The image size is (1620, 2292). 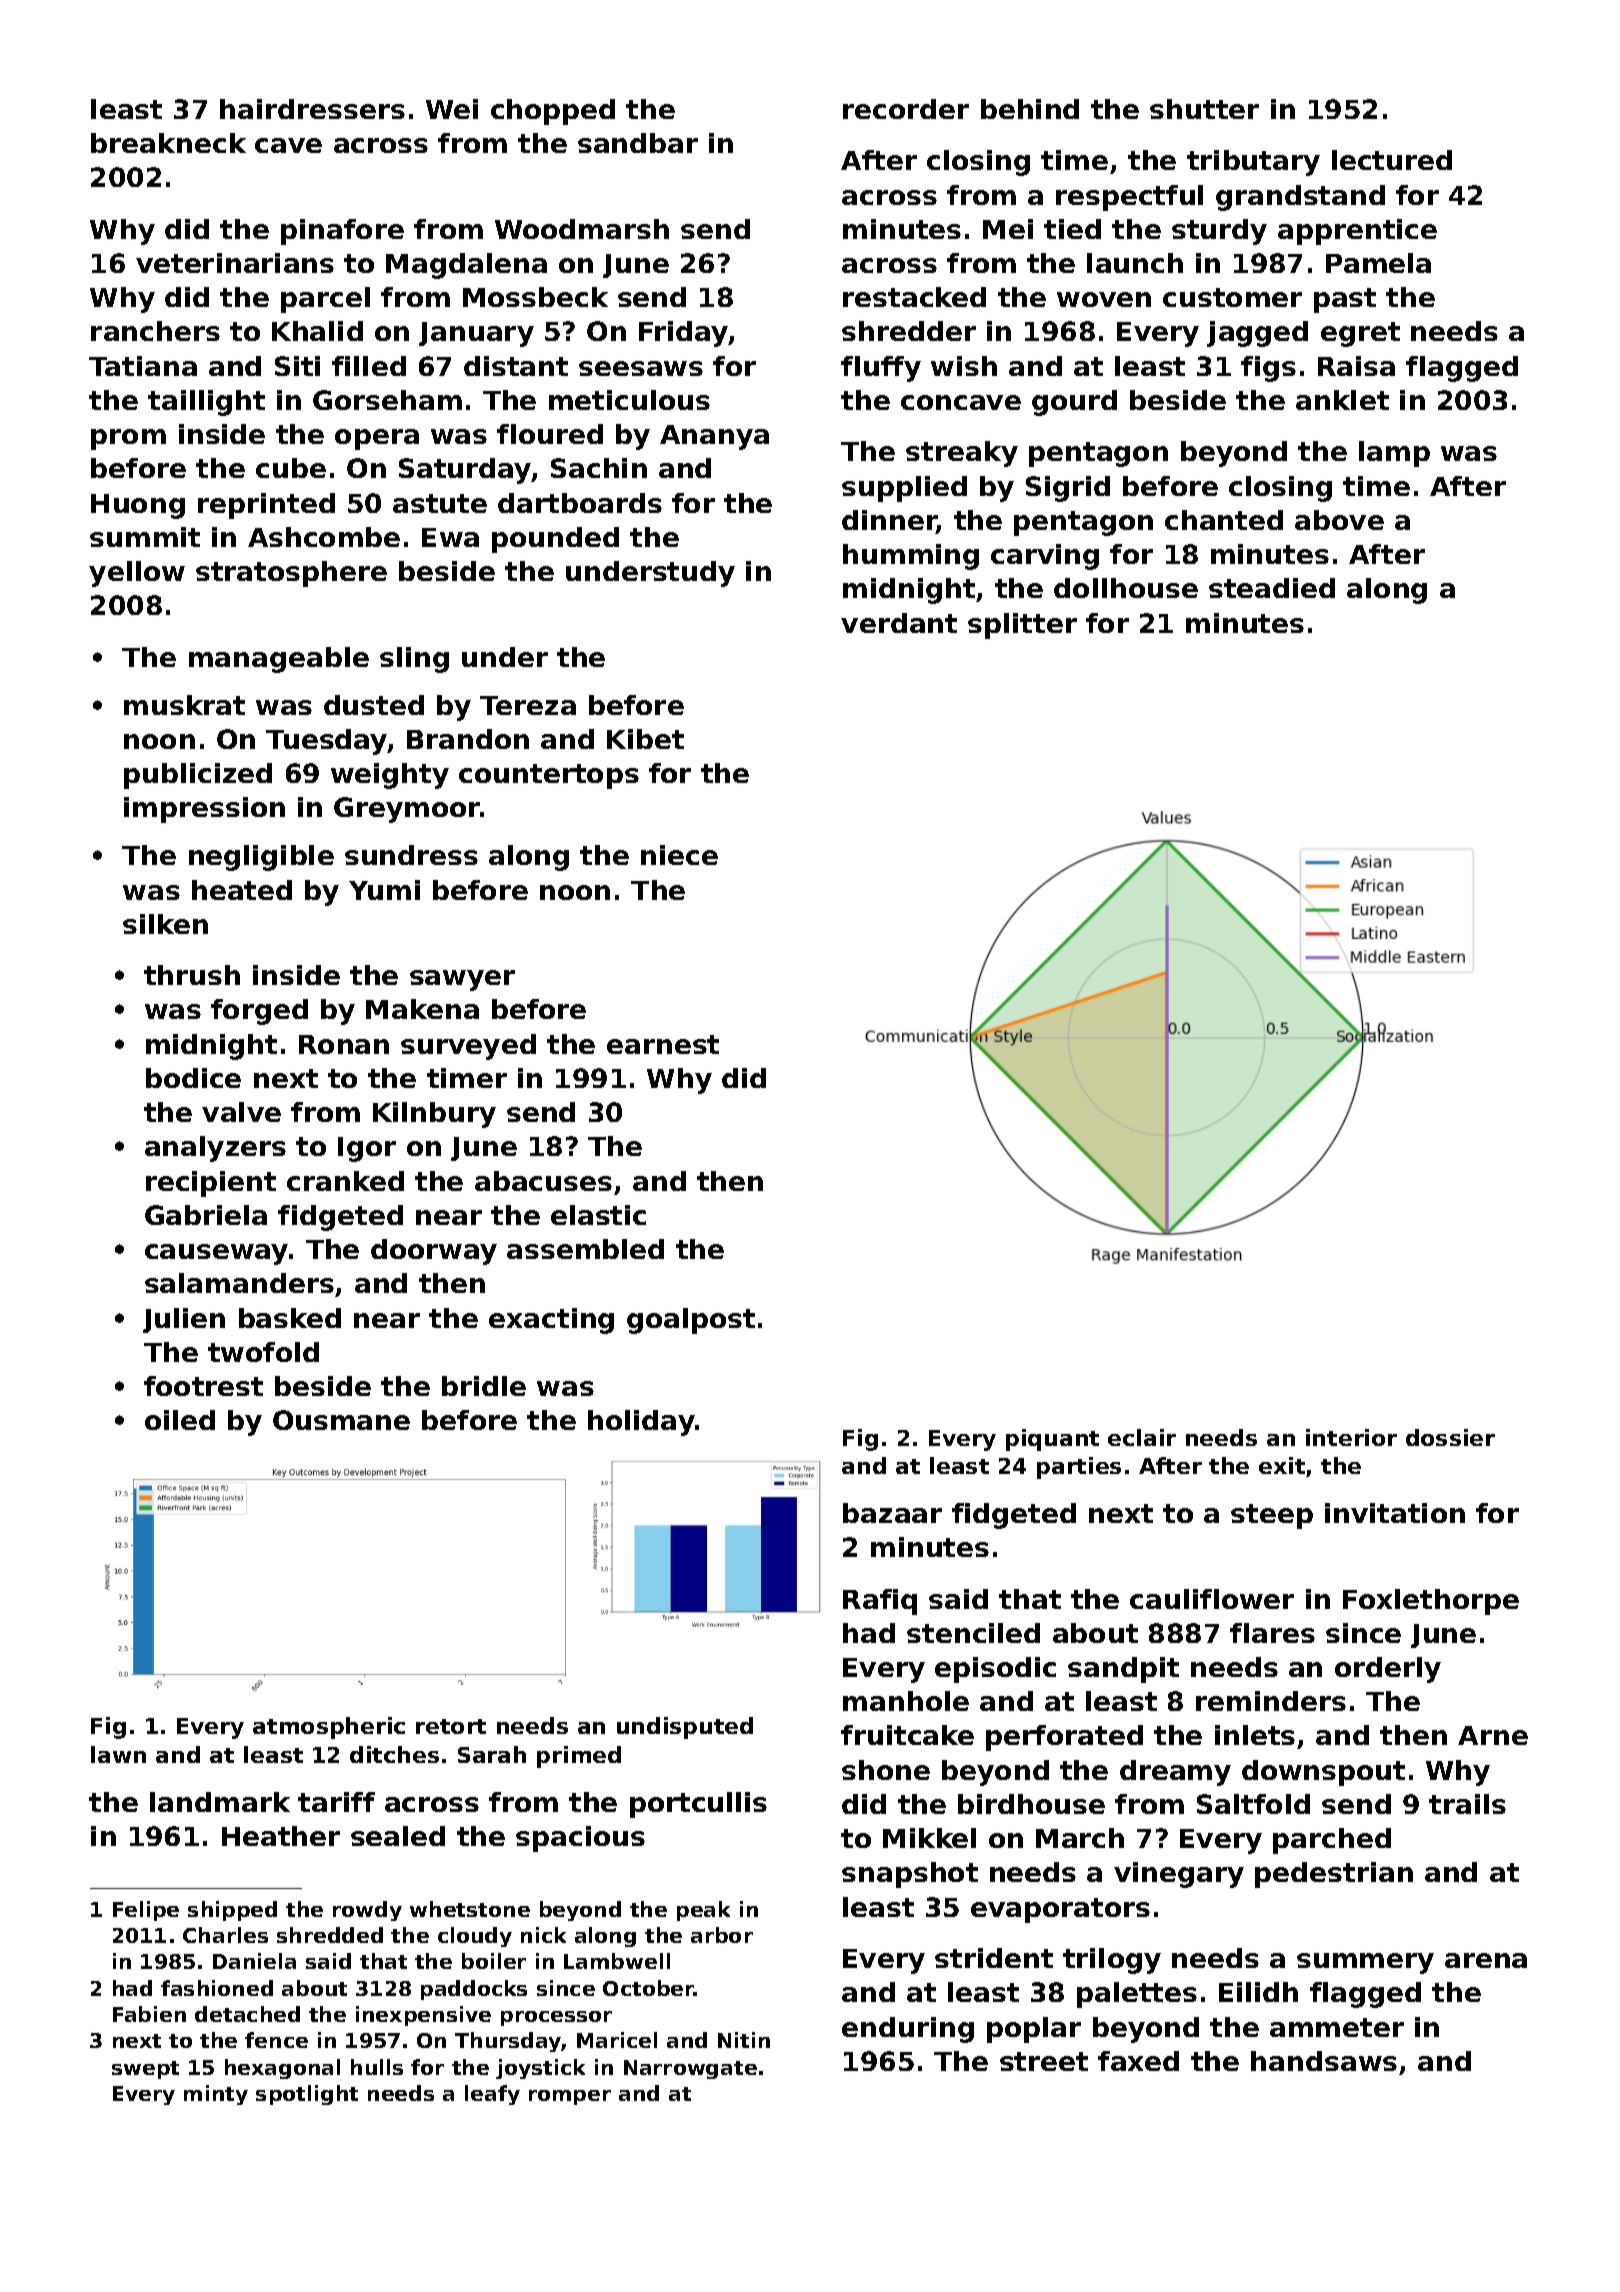 I want to click on elastic, so click(x=598, y=1215).
